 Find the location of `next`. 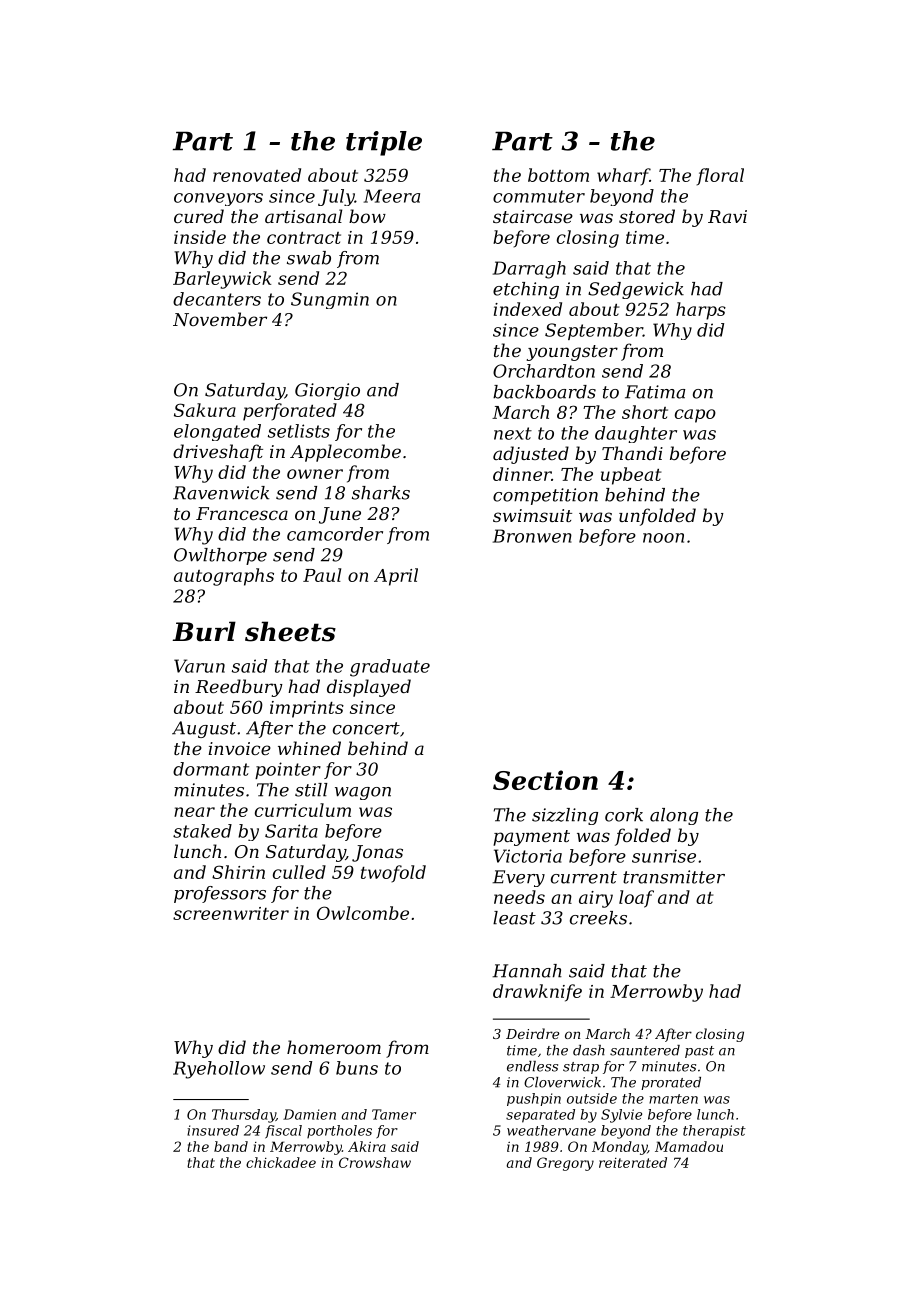

next is located at coordinates (513, 433).
